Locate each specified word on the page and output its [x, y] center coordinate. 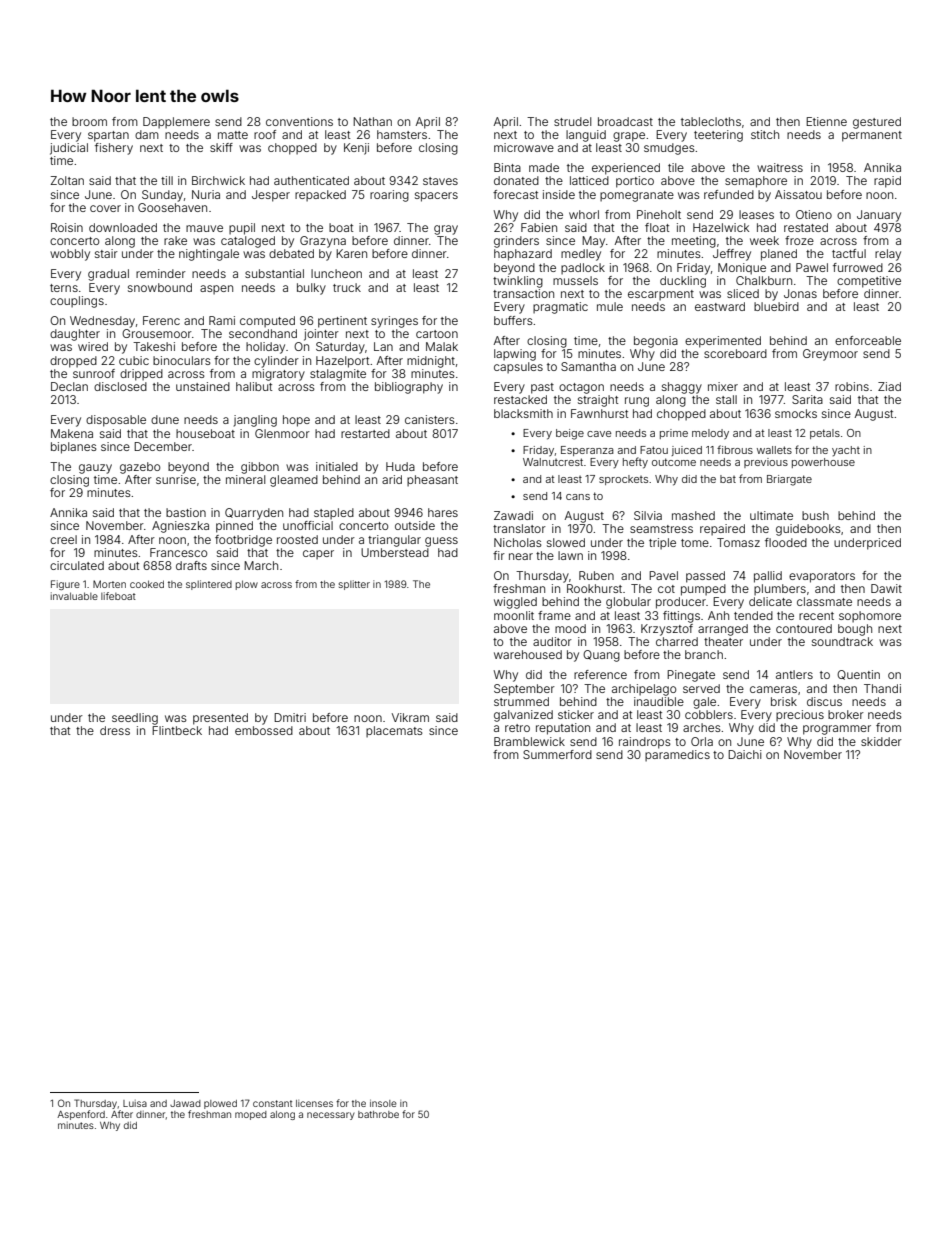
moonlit [514, 615]
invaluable [74, 596]
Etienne [826, 121]
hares [443, 512]
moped [251, 1115]
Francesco [178, 552]
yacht [846, 451]
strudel [572, 121]
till [167, 180]
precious [800, 716]
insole [383, 1103]
